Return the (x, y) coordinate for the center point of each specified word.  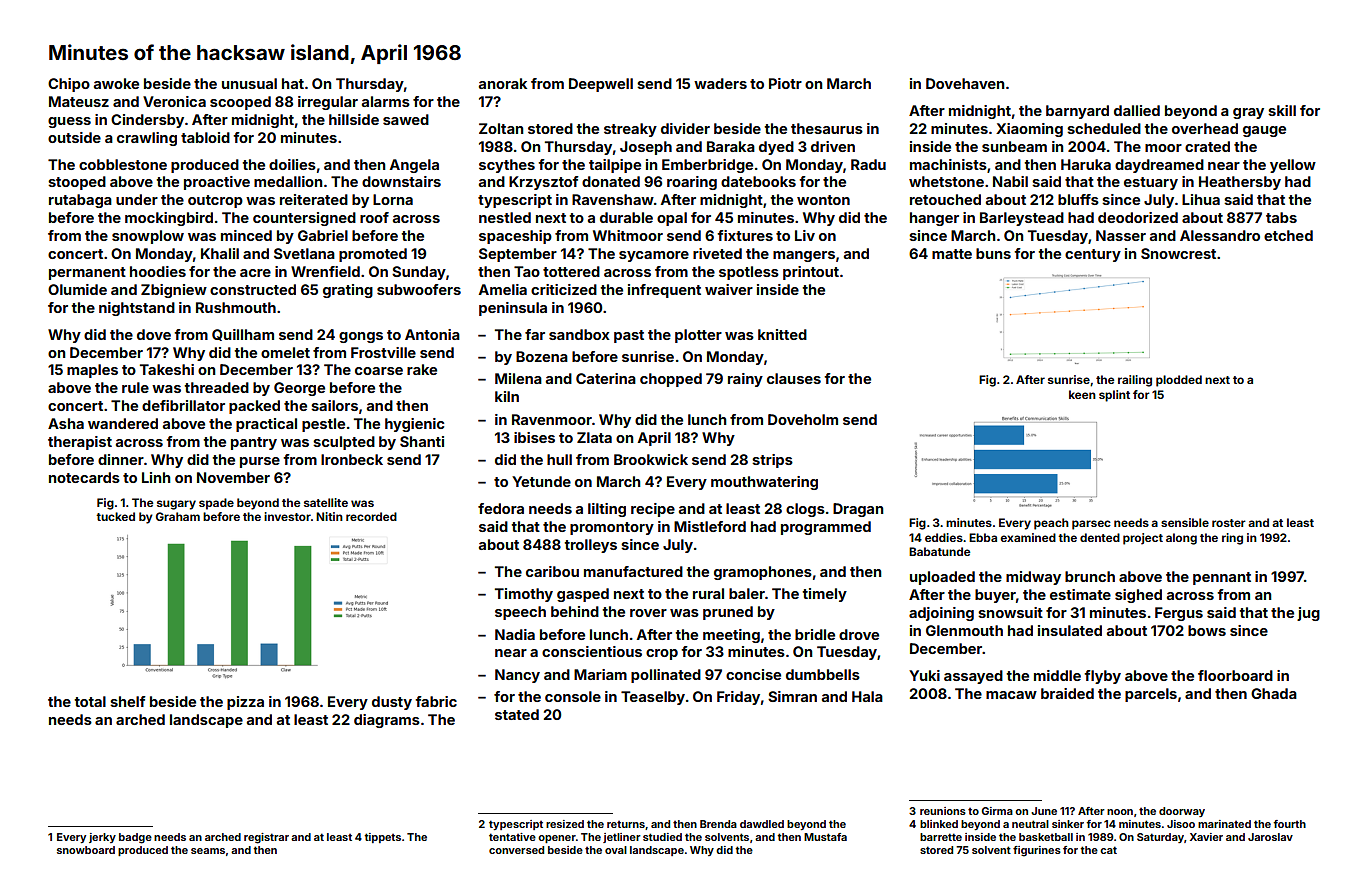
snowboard (86, 850)
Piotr (785, 83)
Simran (792, 696)
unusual (249, 83)
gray (1248, 113)
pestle (323, 425)
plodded (1179, 381)
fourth (1289, 824)
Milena (518, 378)
